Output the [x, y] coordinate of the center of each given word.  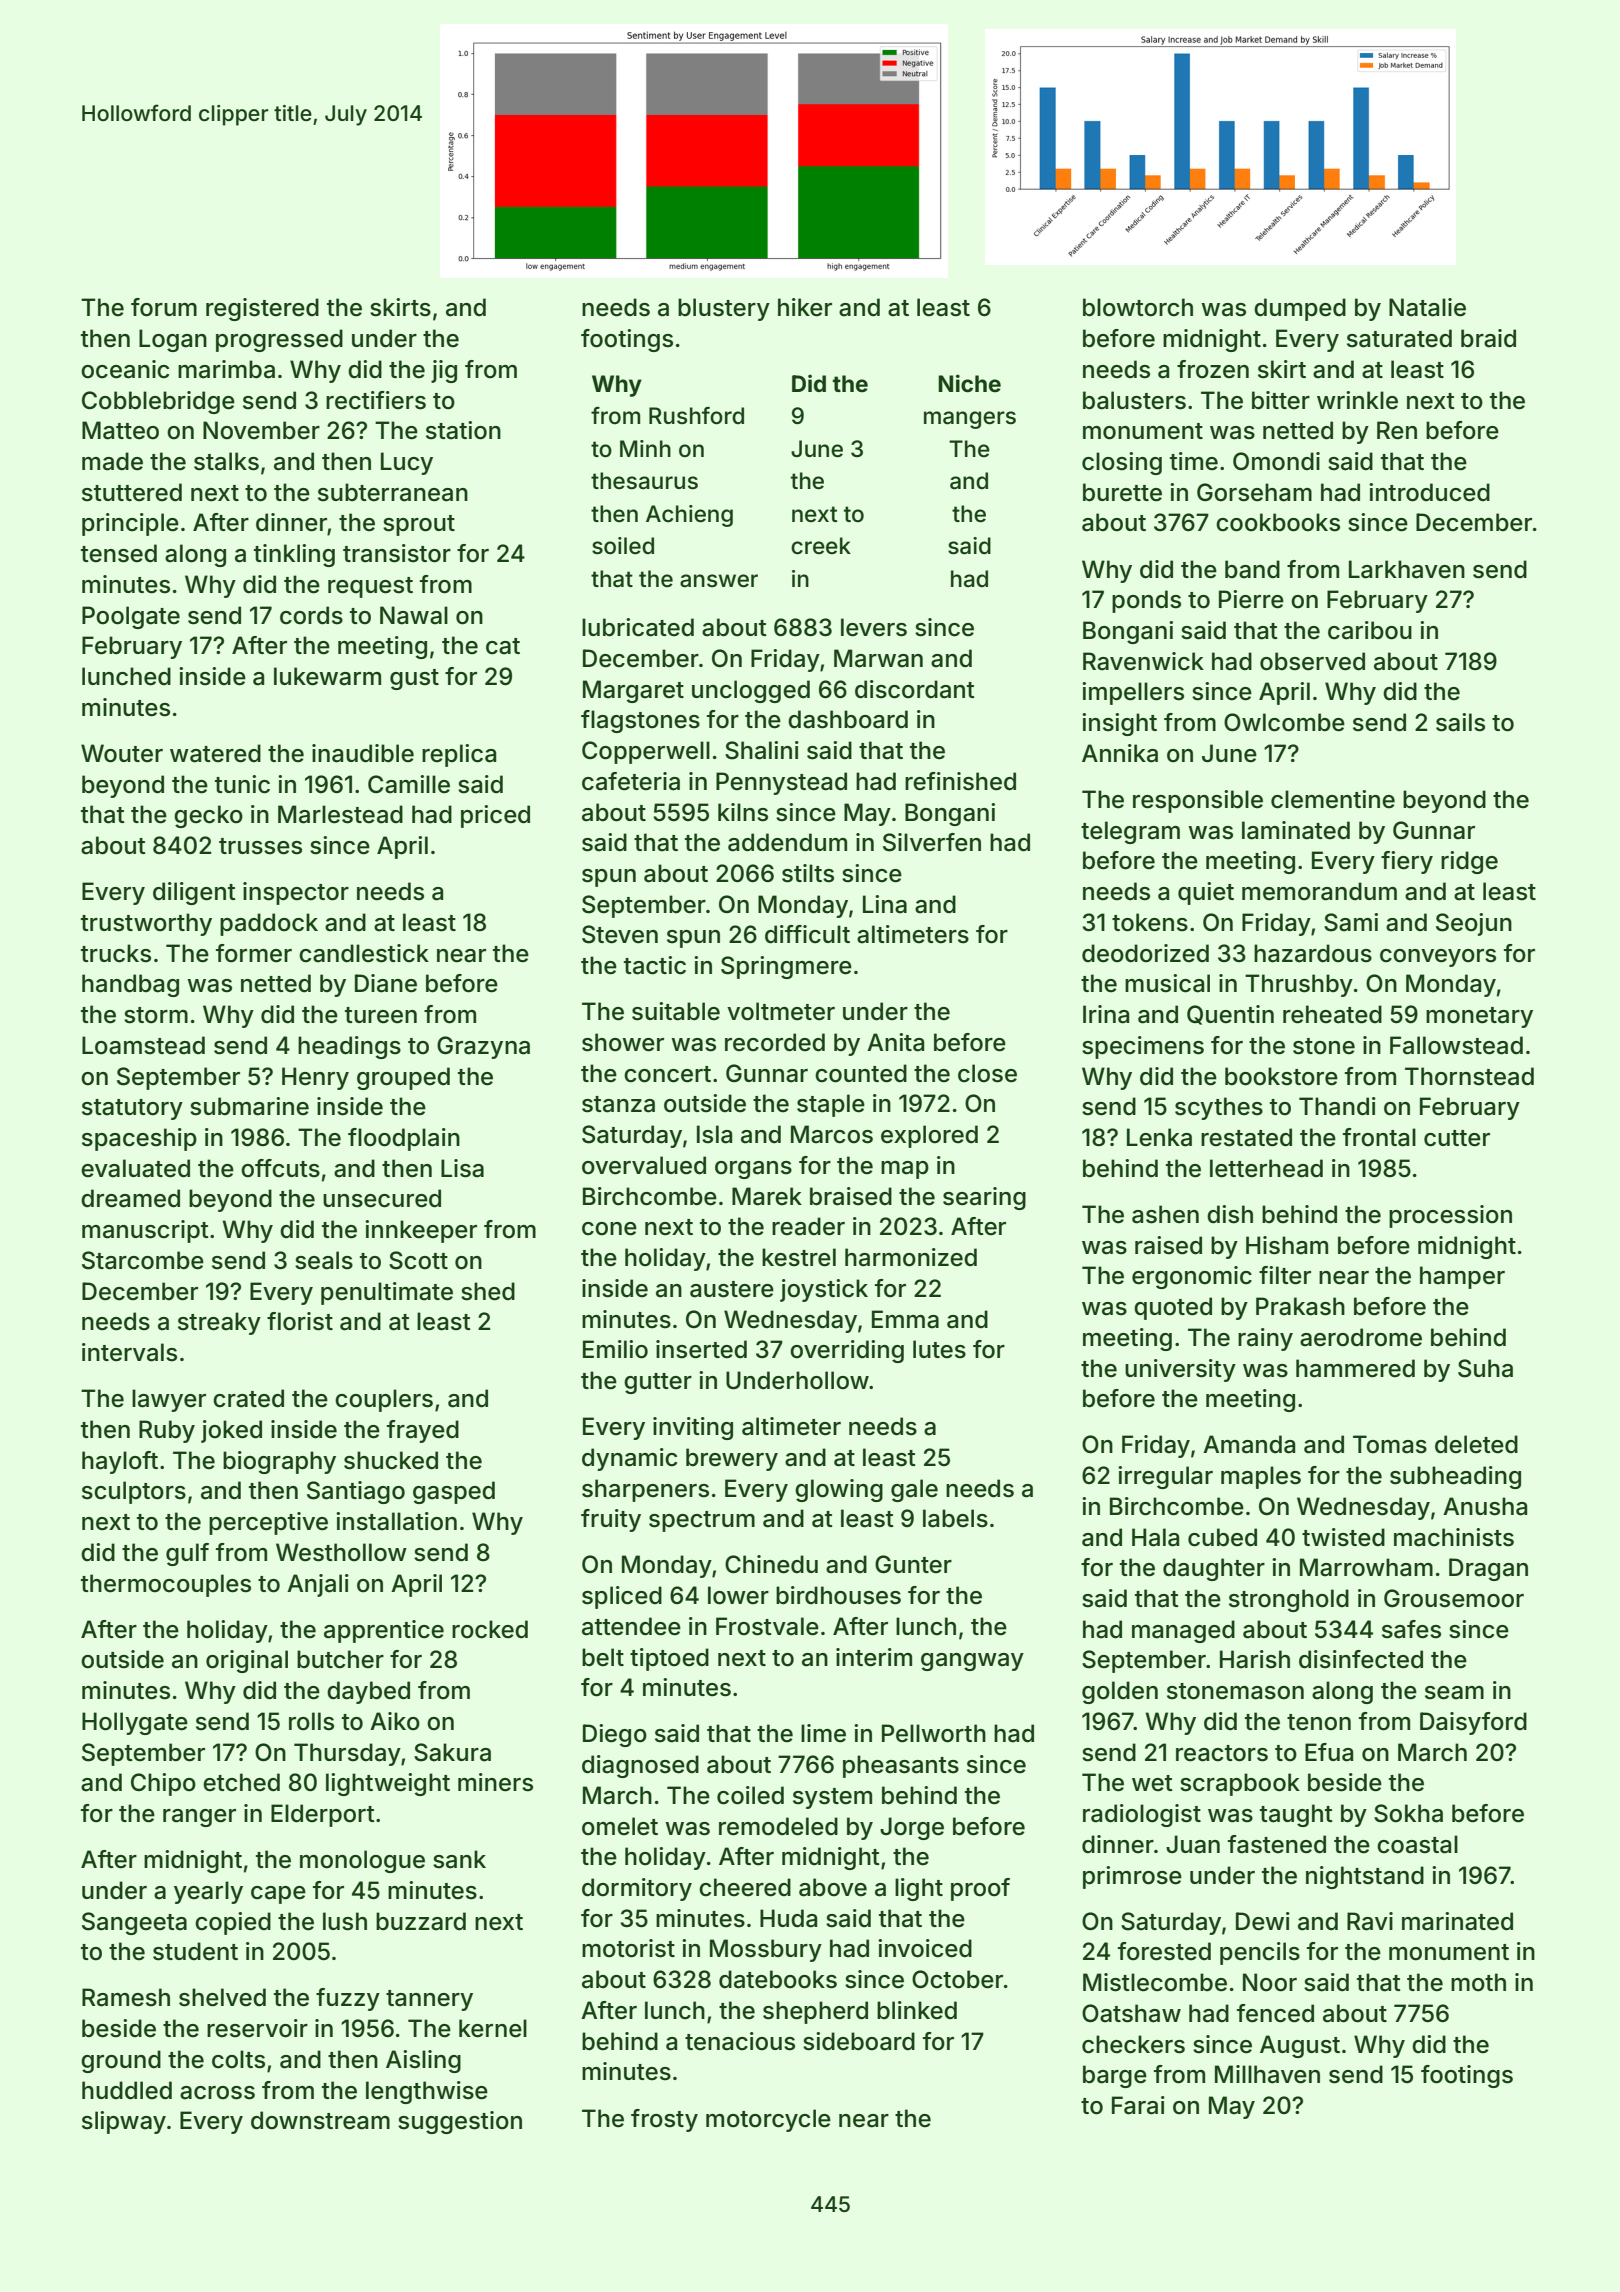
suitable [676, 1011]
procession [1450, 1216]
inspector [296, 893]
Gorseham [1254, 492]
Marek [767, 1196]
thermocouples [166, 1585]
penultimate [387, 1293]
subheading [1455, 1477]
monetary [1479, 1017]
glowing [839, 1490]
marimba [226, 369]
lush [345, 1921]
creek [821, 546]
